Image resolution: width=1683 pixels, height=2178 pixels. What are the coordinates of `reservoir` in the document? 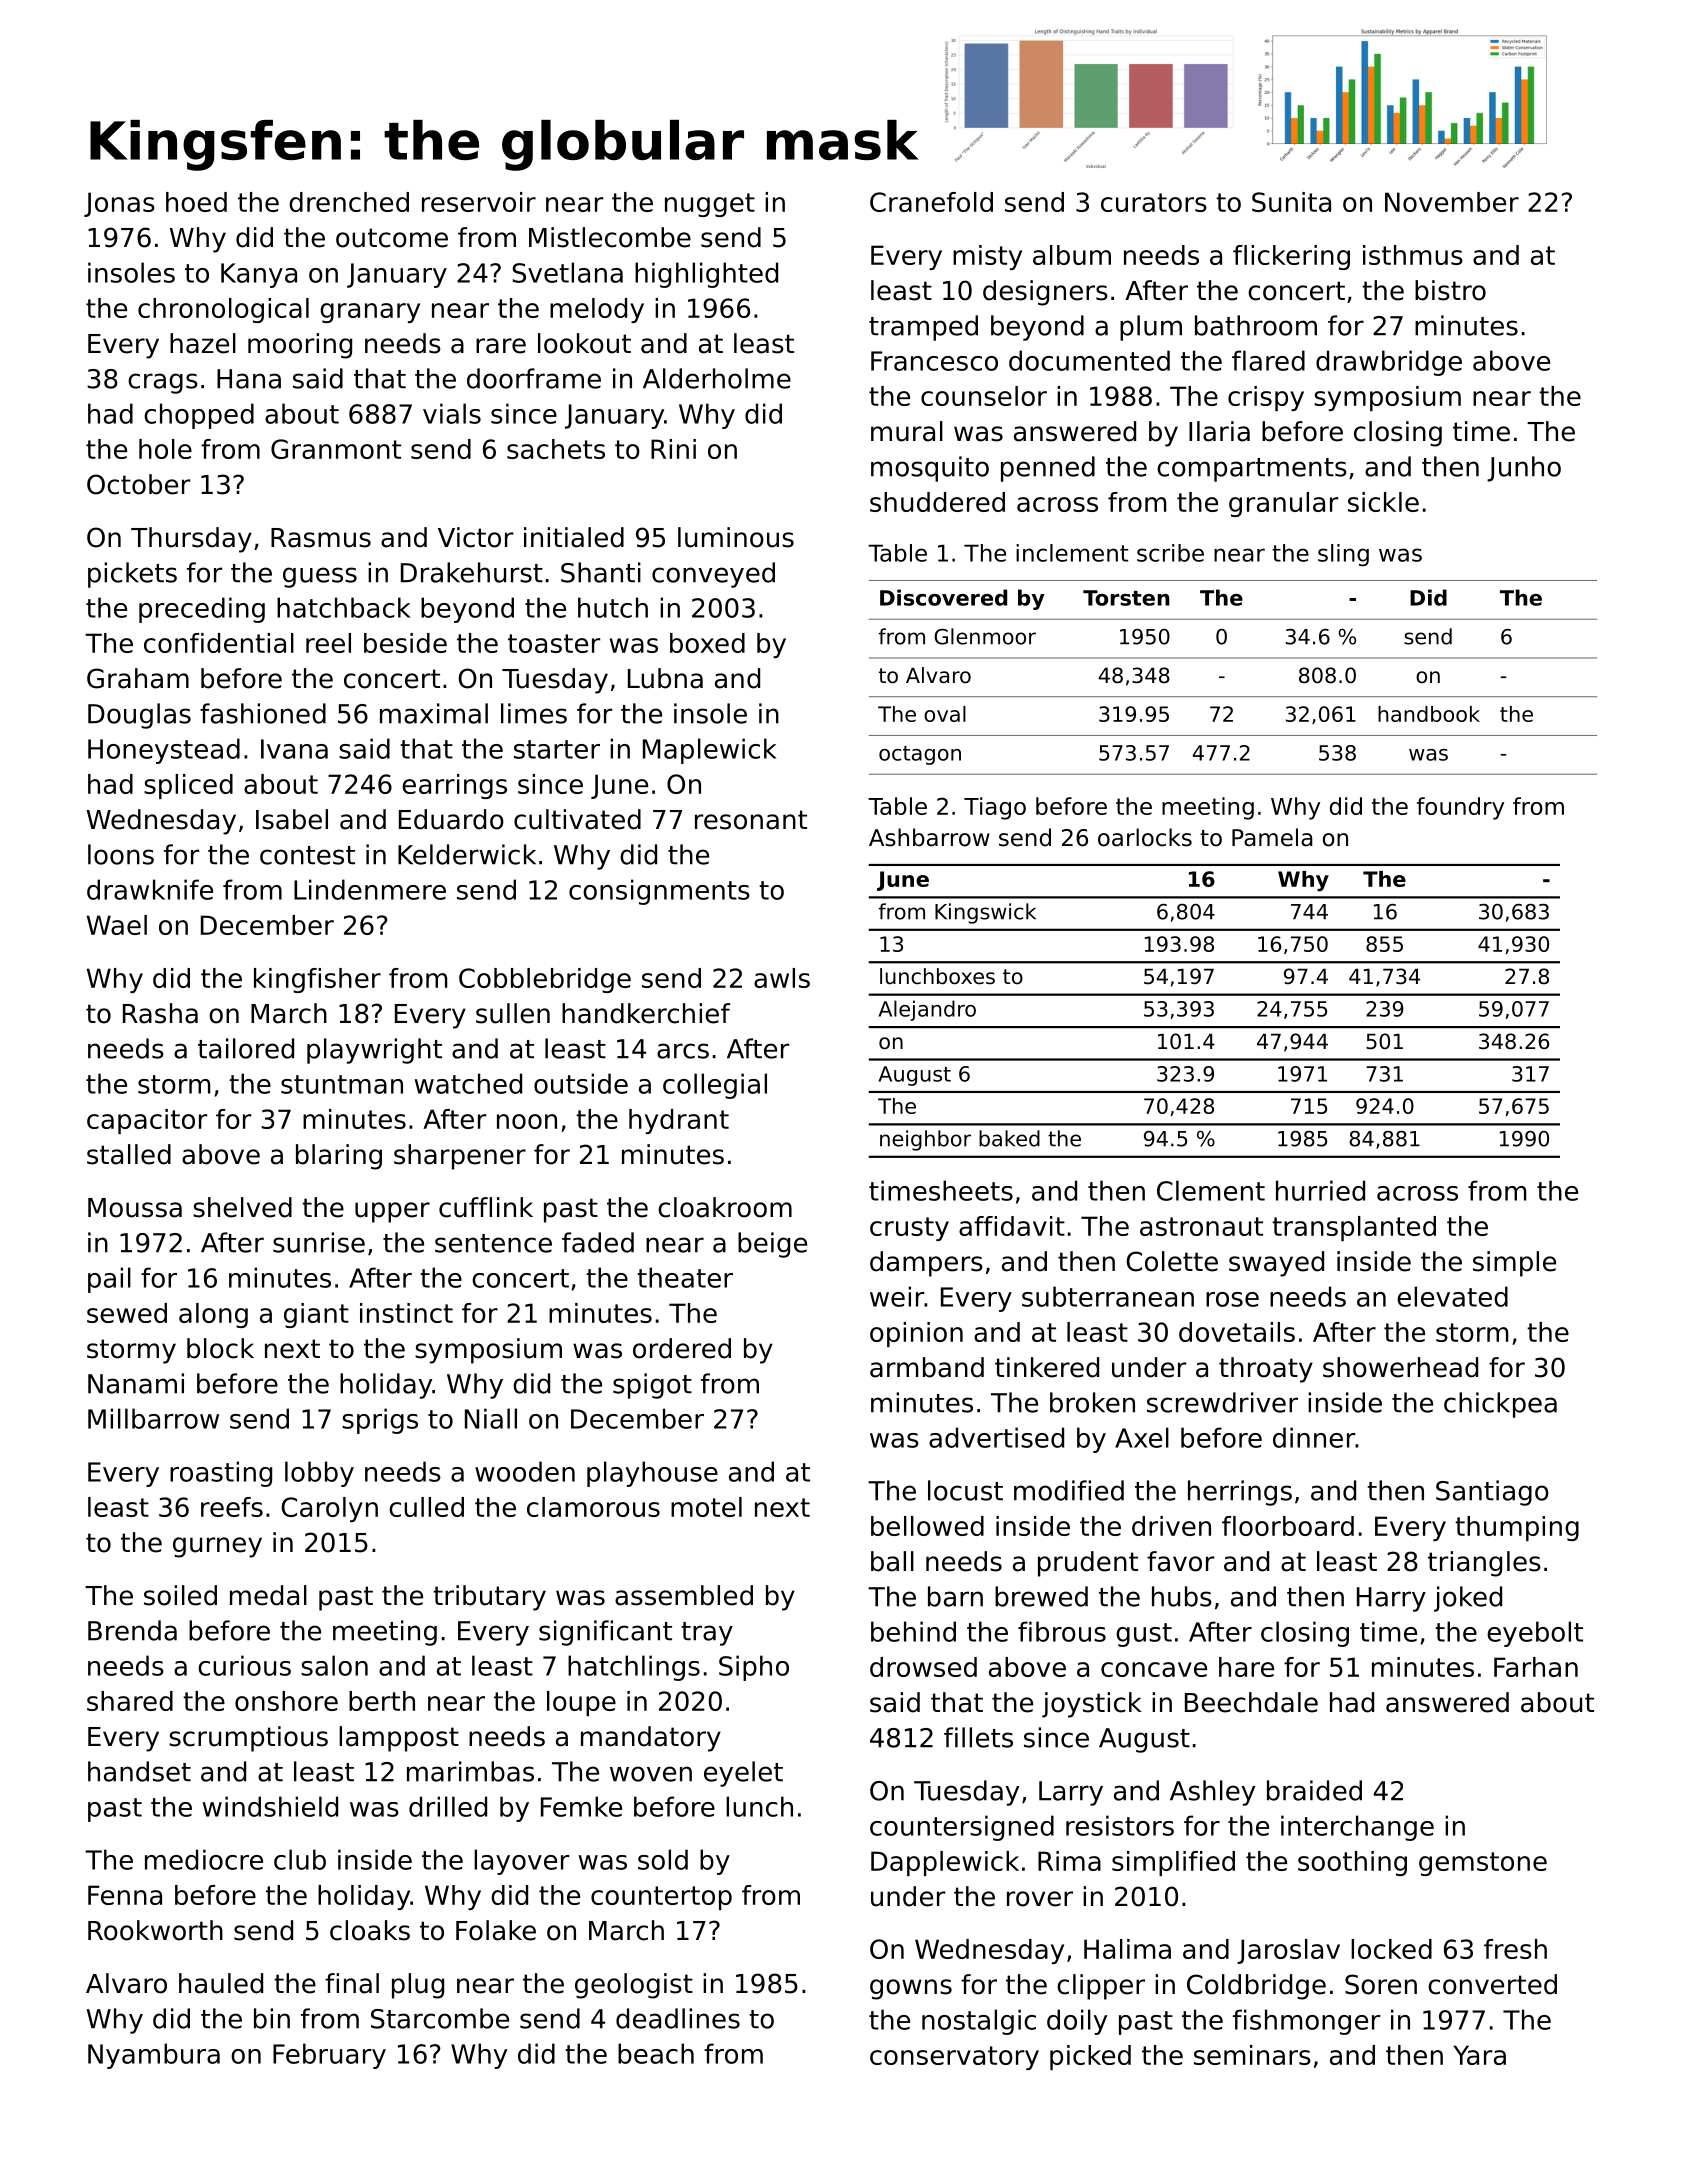 It's located at (479, 202).
